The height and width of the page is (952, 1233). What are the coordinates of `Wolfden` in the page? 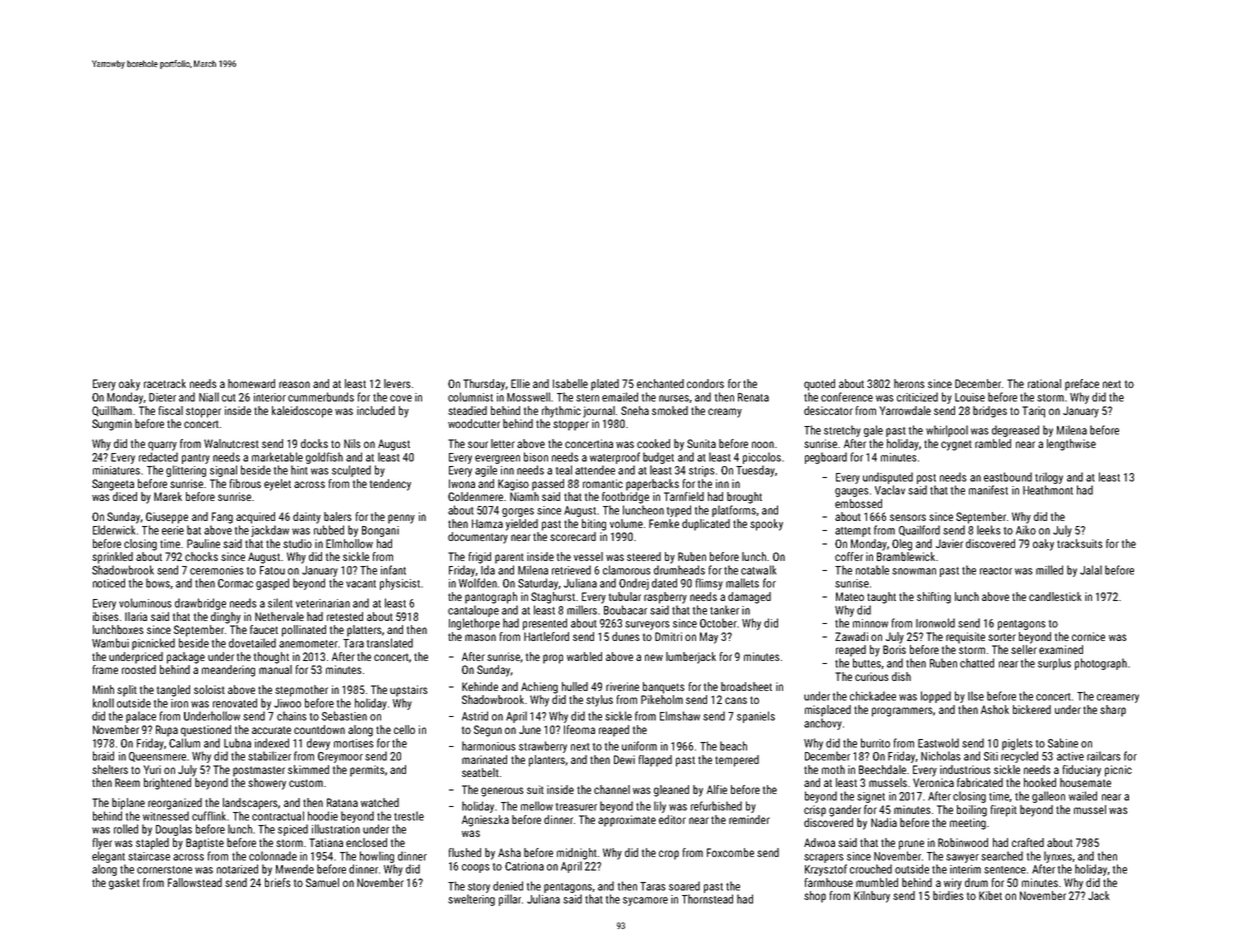 It's located at (478, 583).
